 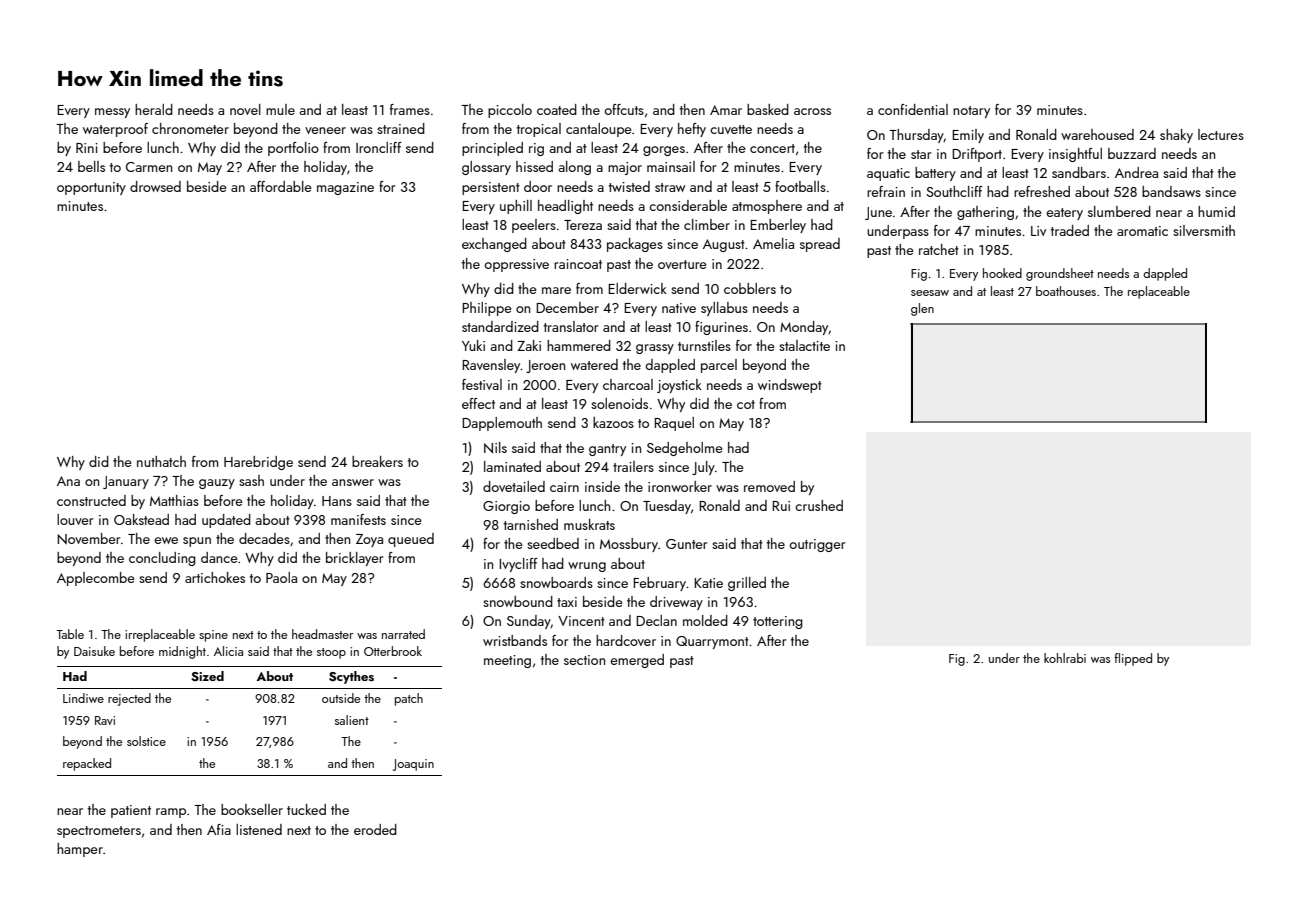 I want to click on piccolo, so click(x=510, y=111).
